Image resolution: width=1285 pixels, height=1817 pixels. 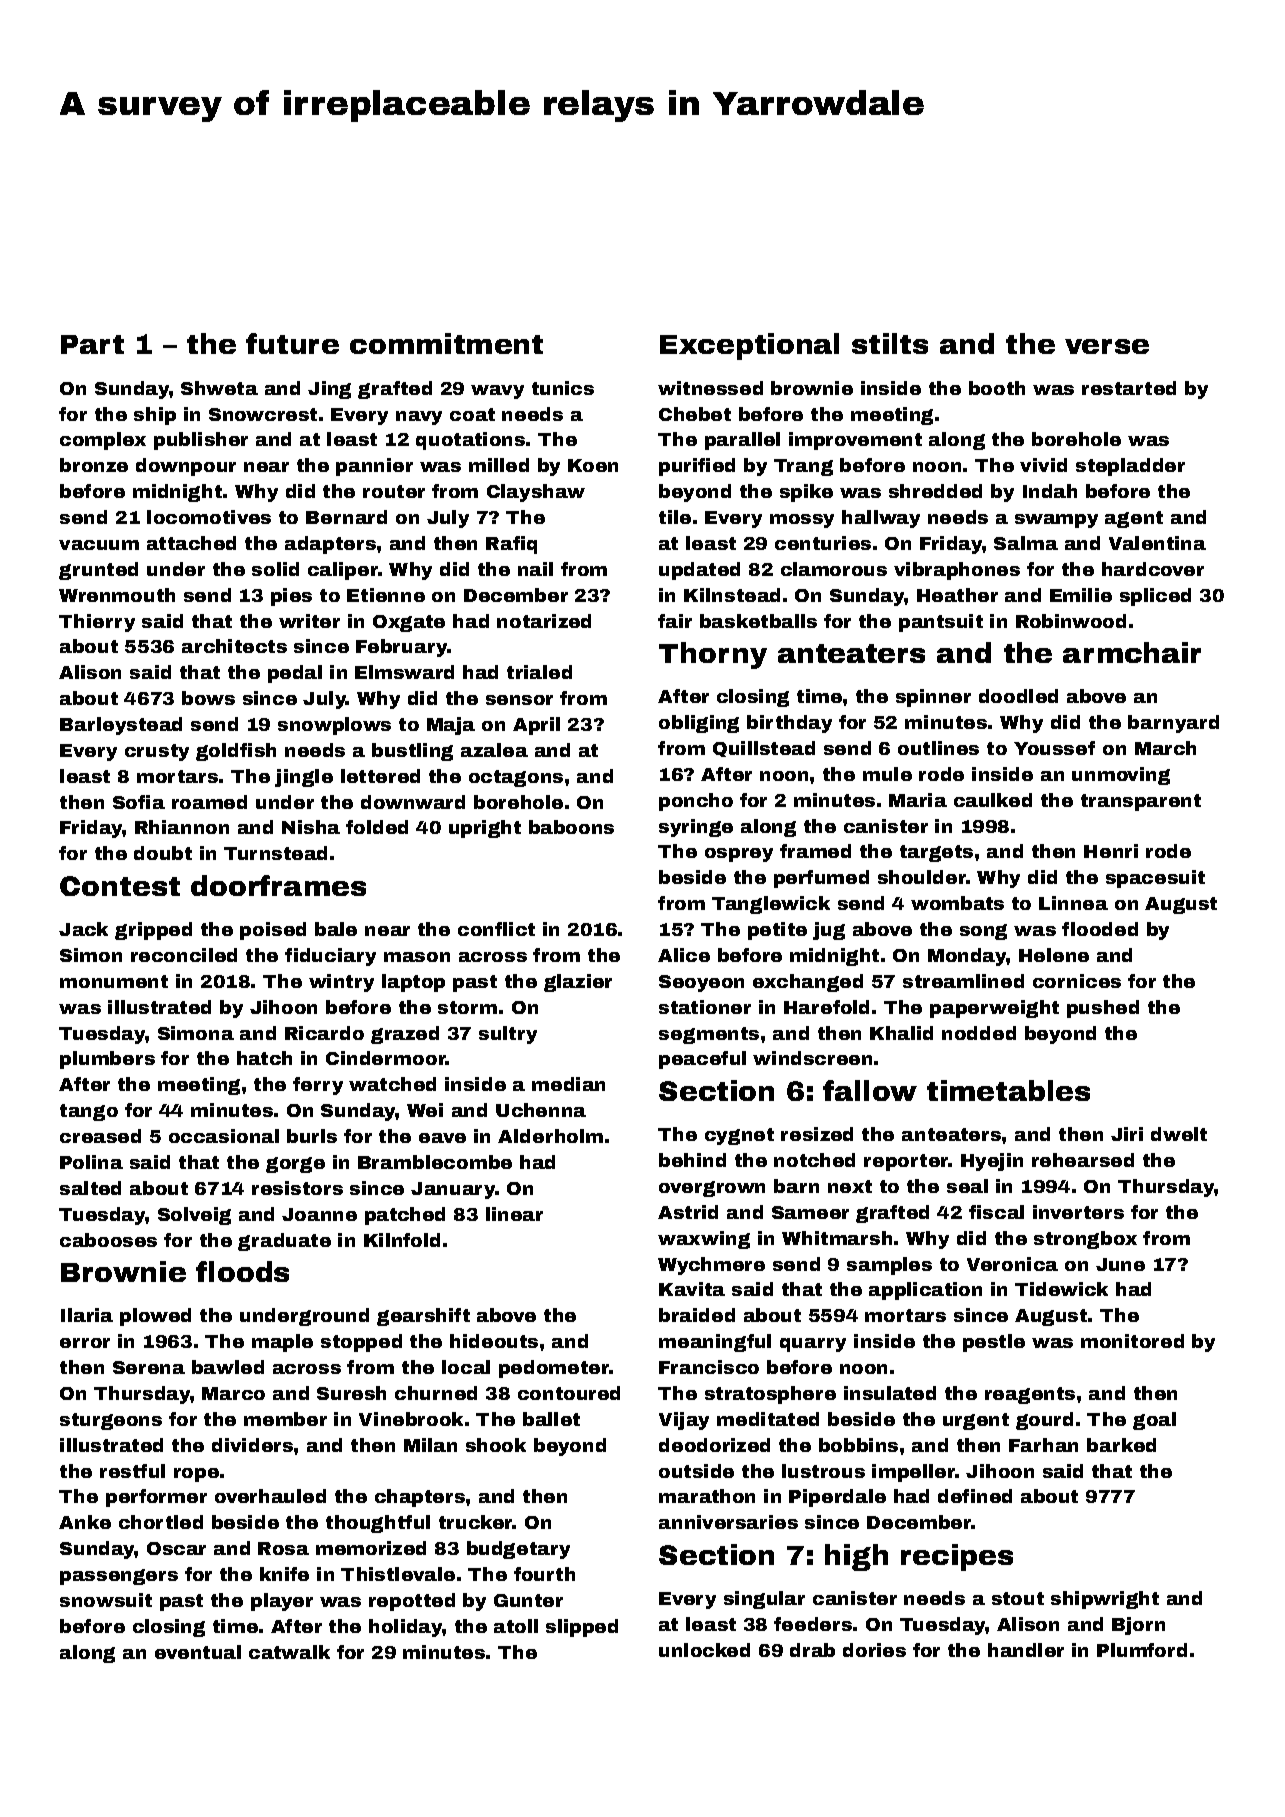 What do you see at coordinates (568, 1084) in the document?
I see `median` at bounding box center [568, 1084].
